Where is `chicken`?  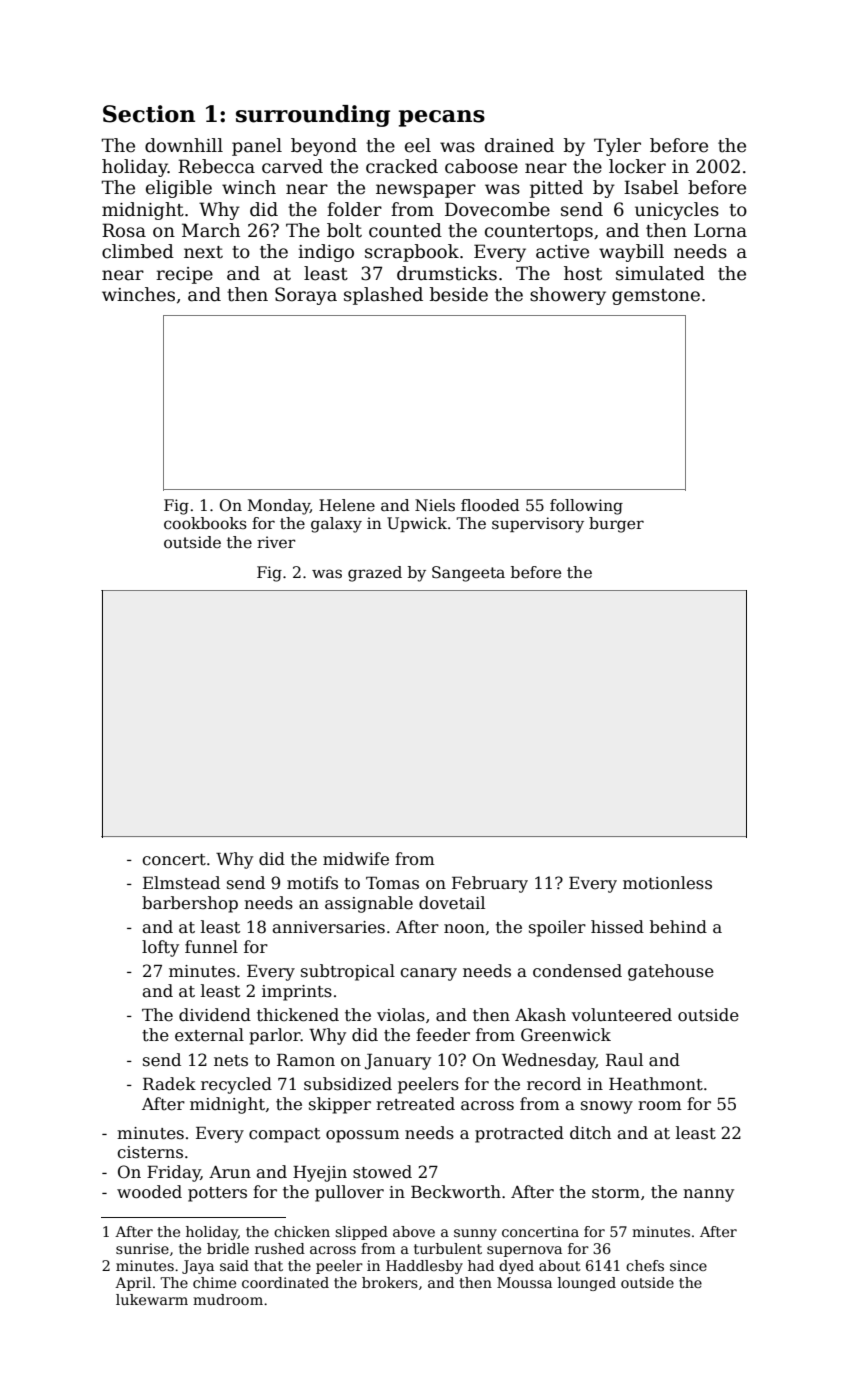
chicken is located at coordinates (302, 1231).
